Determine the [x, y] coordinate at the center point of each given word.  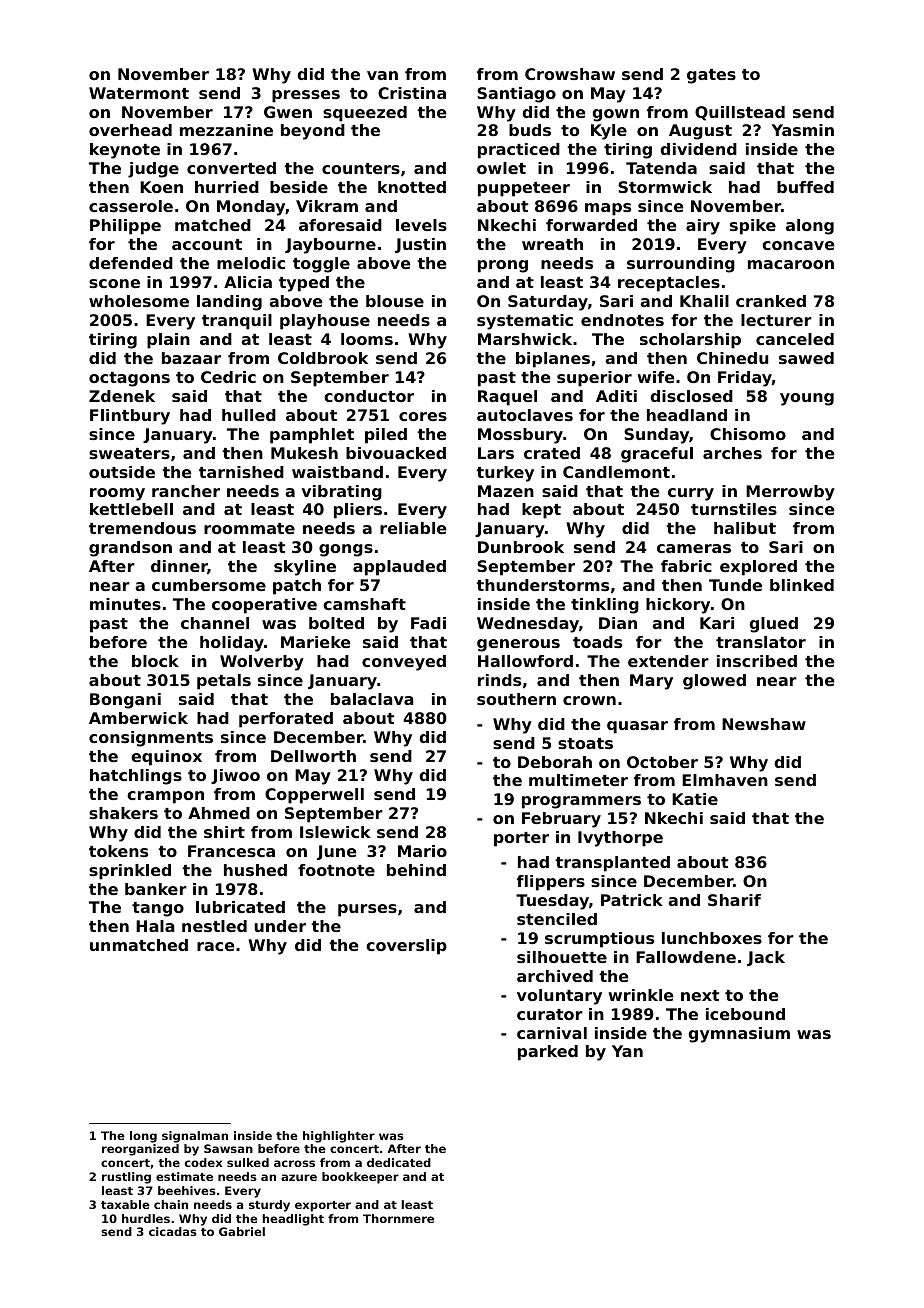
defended [131, 263]
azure [299, 1177]
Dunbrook [521, 547]
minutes [125, 604]
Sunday [656, 436]
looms [367, 339]
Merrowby [790, 493]
